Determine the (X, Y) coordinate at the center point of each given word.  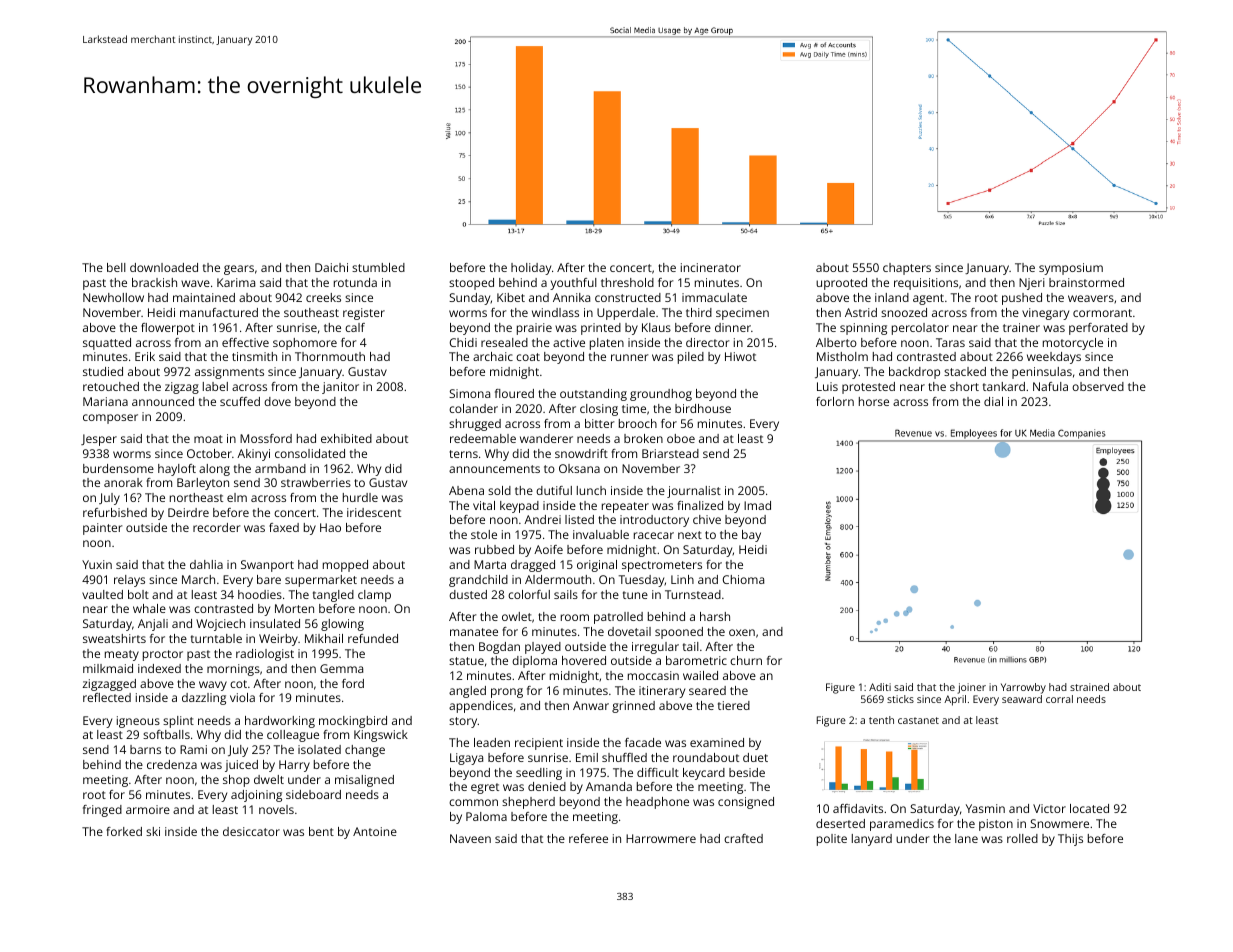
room (575, 617)
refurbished (115, 512)
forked (124, 831)
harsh (715, 616)
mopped (345, 566)
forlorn (835, 401)
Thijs (1070, 840)
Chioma (743, 579)
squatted (107, 344)
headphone (657, 803)
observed (1098, 386)
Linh (682, 579)
